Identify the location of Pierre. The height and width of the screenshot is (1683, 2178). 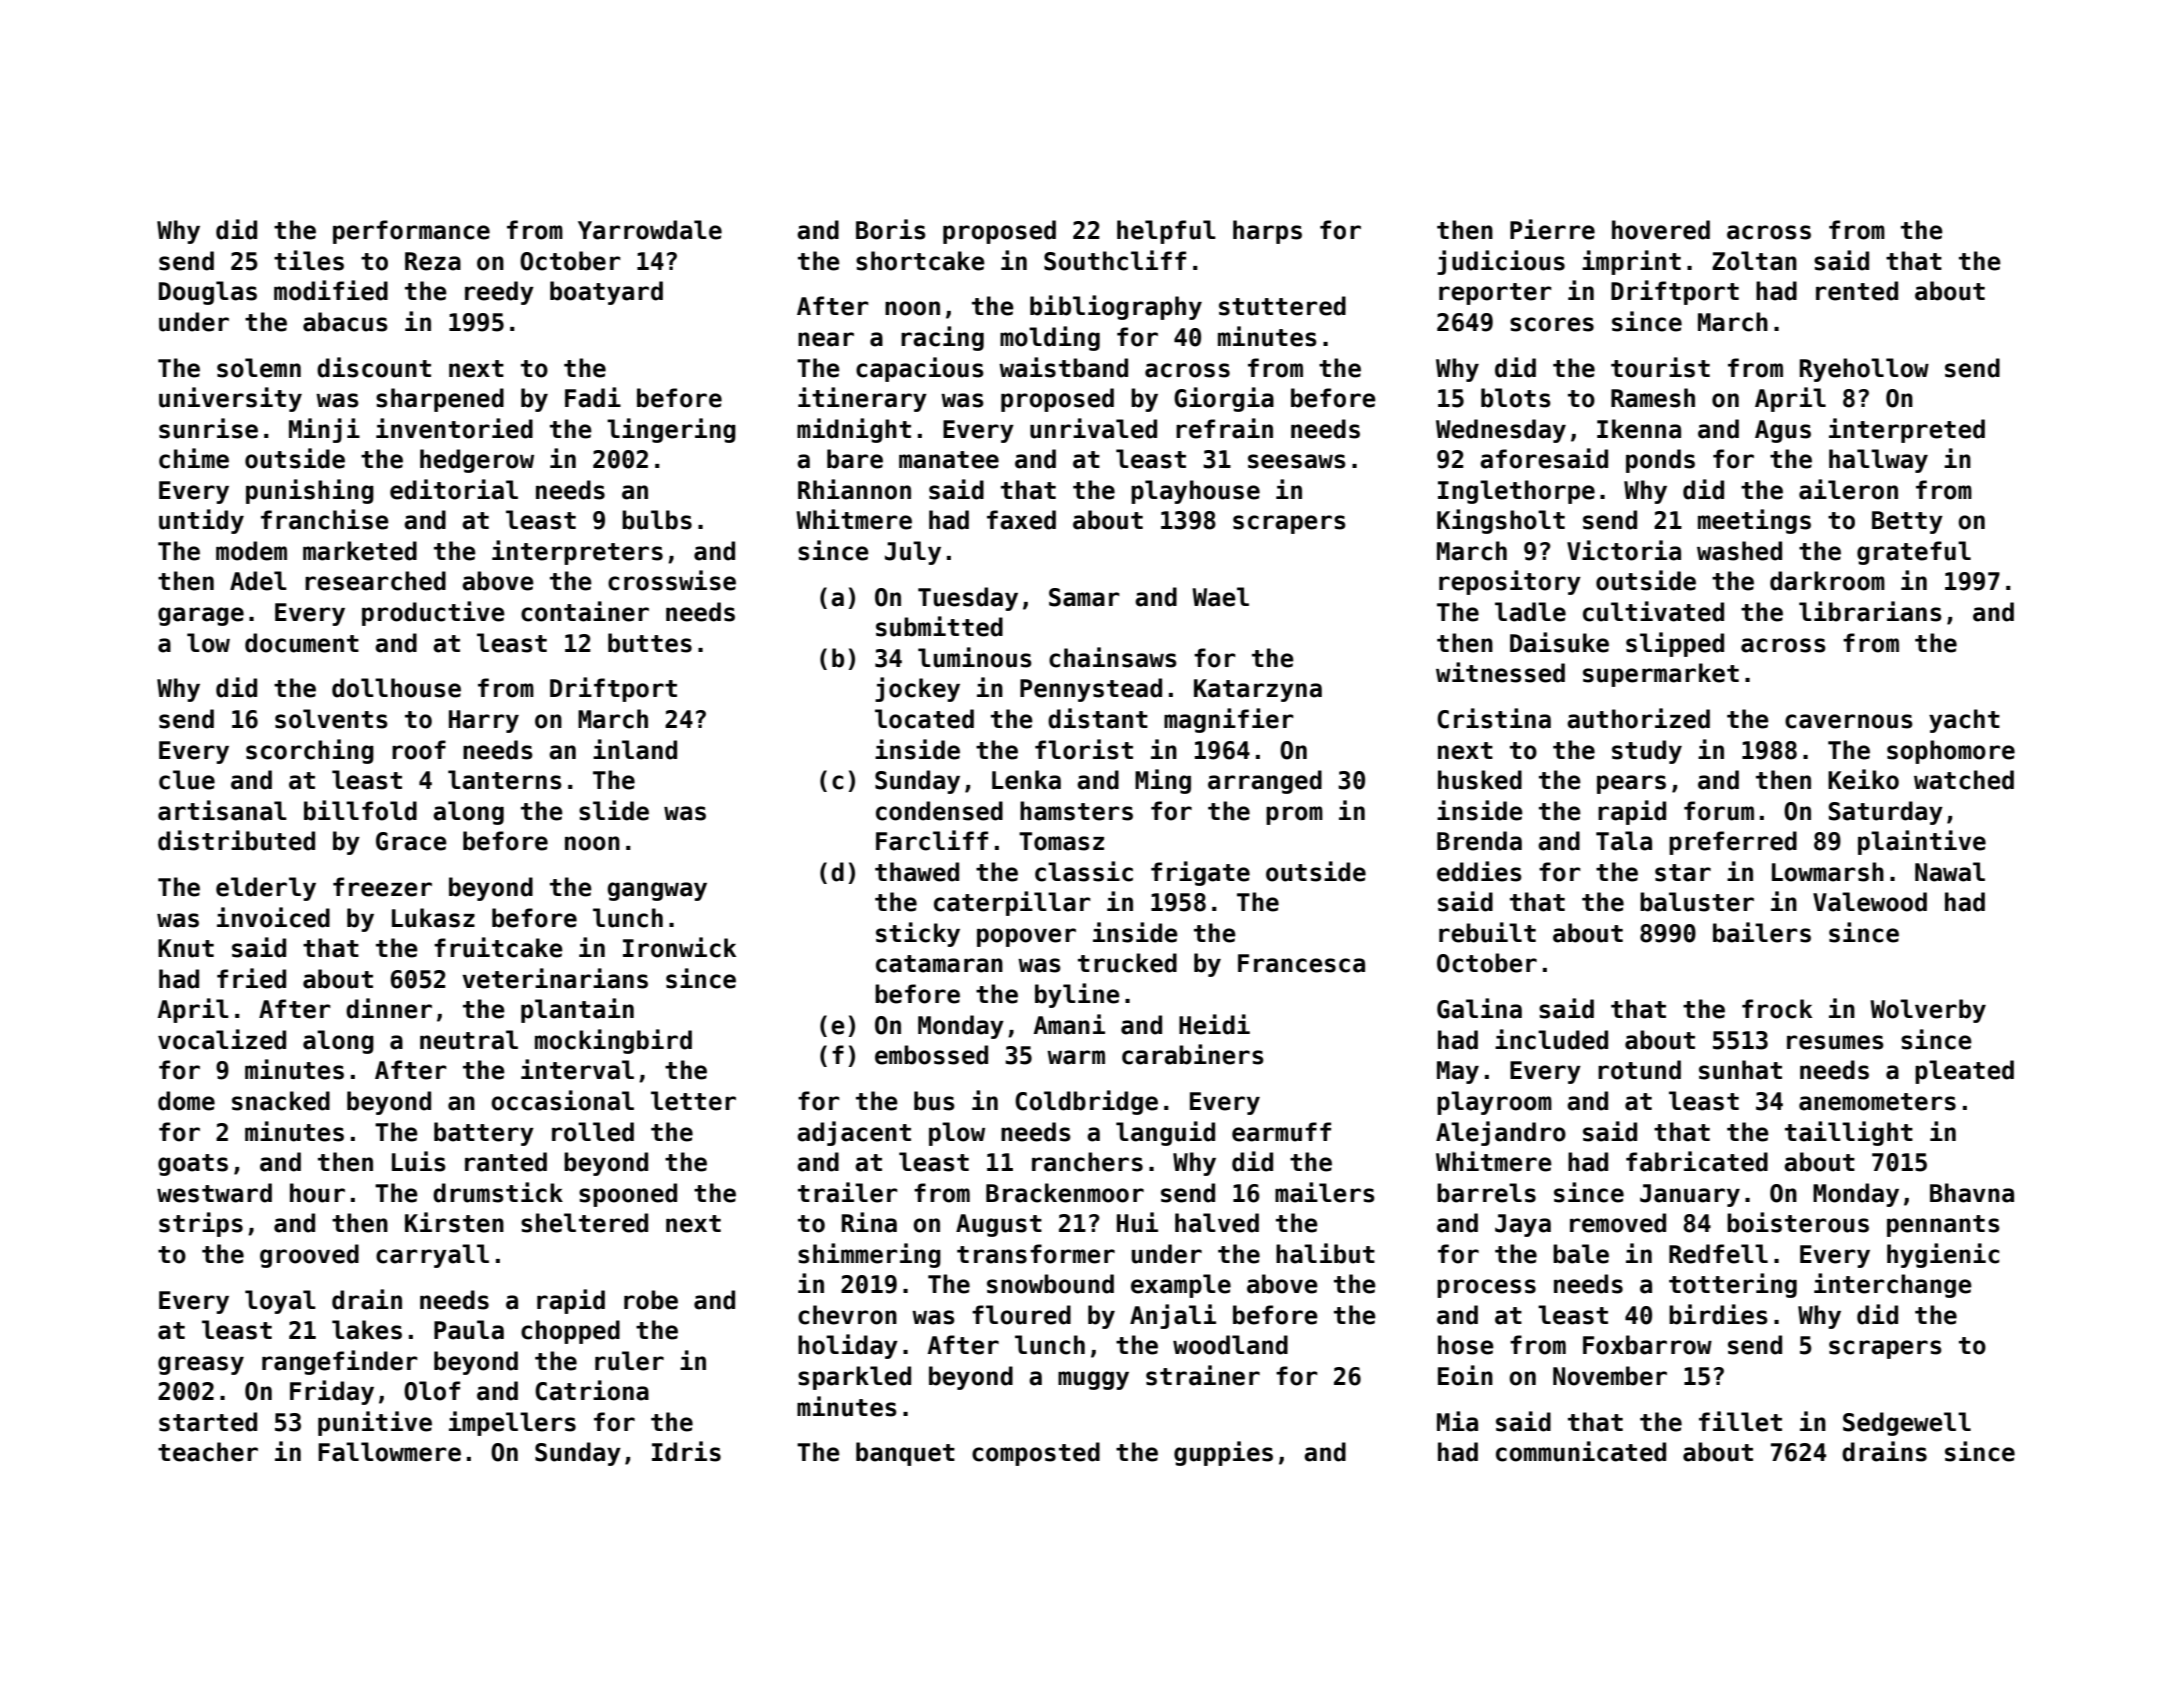
(1552, 229).
